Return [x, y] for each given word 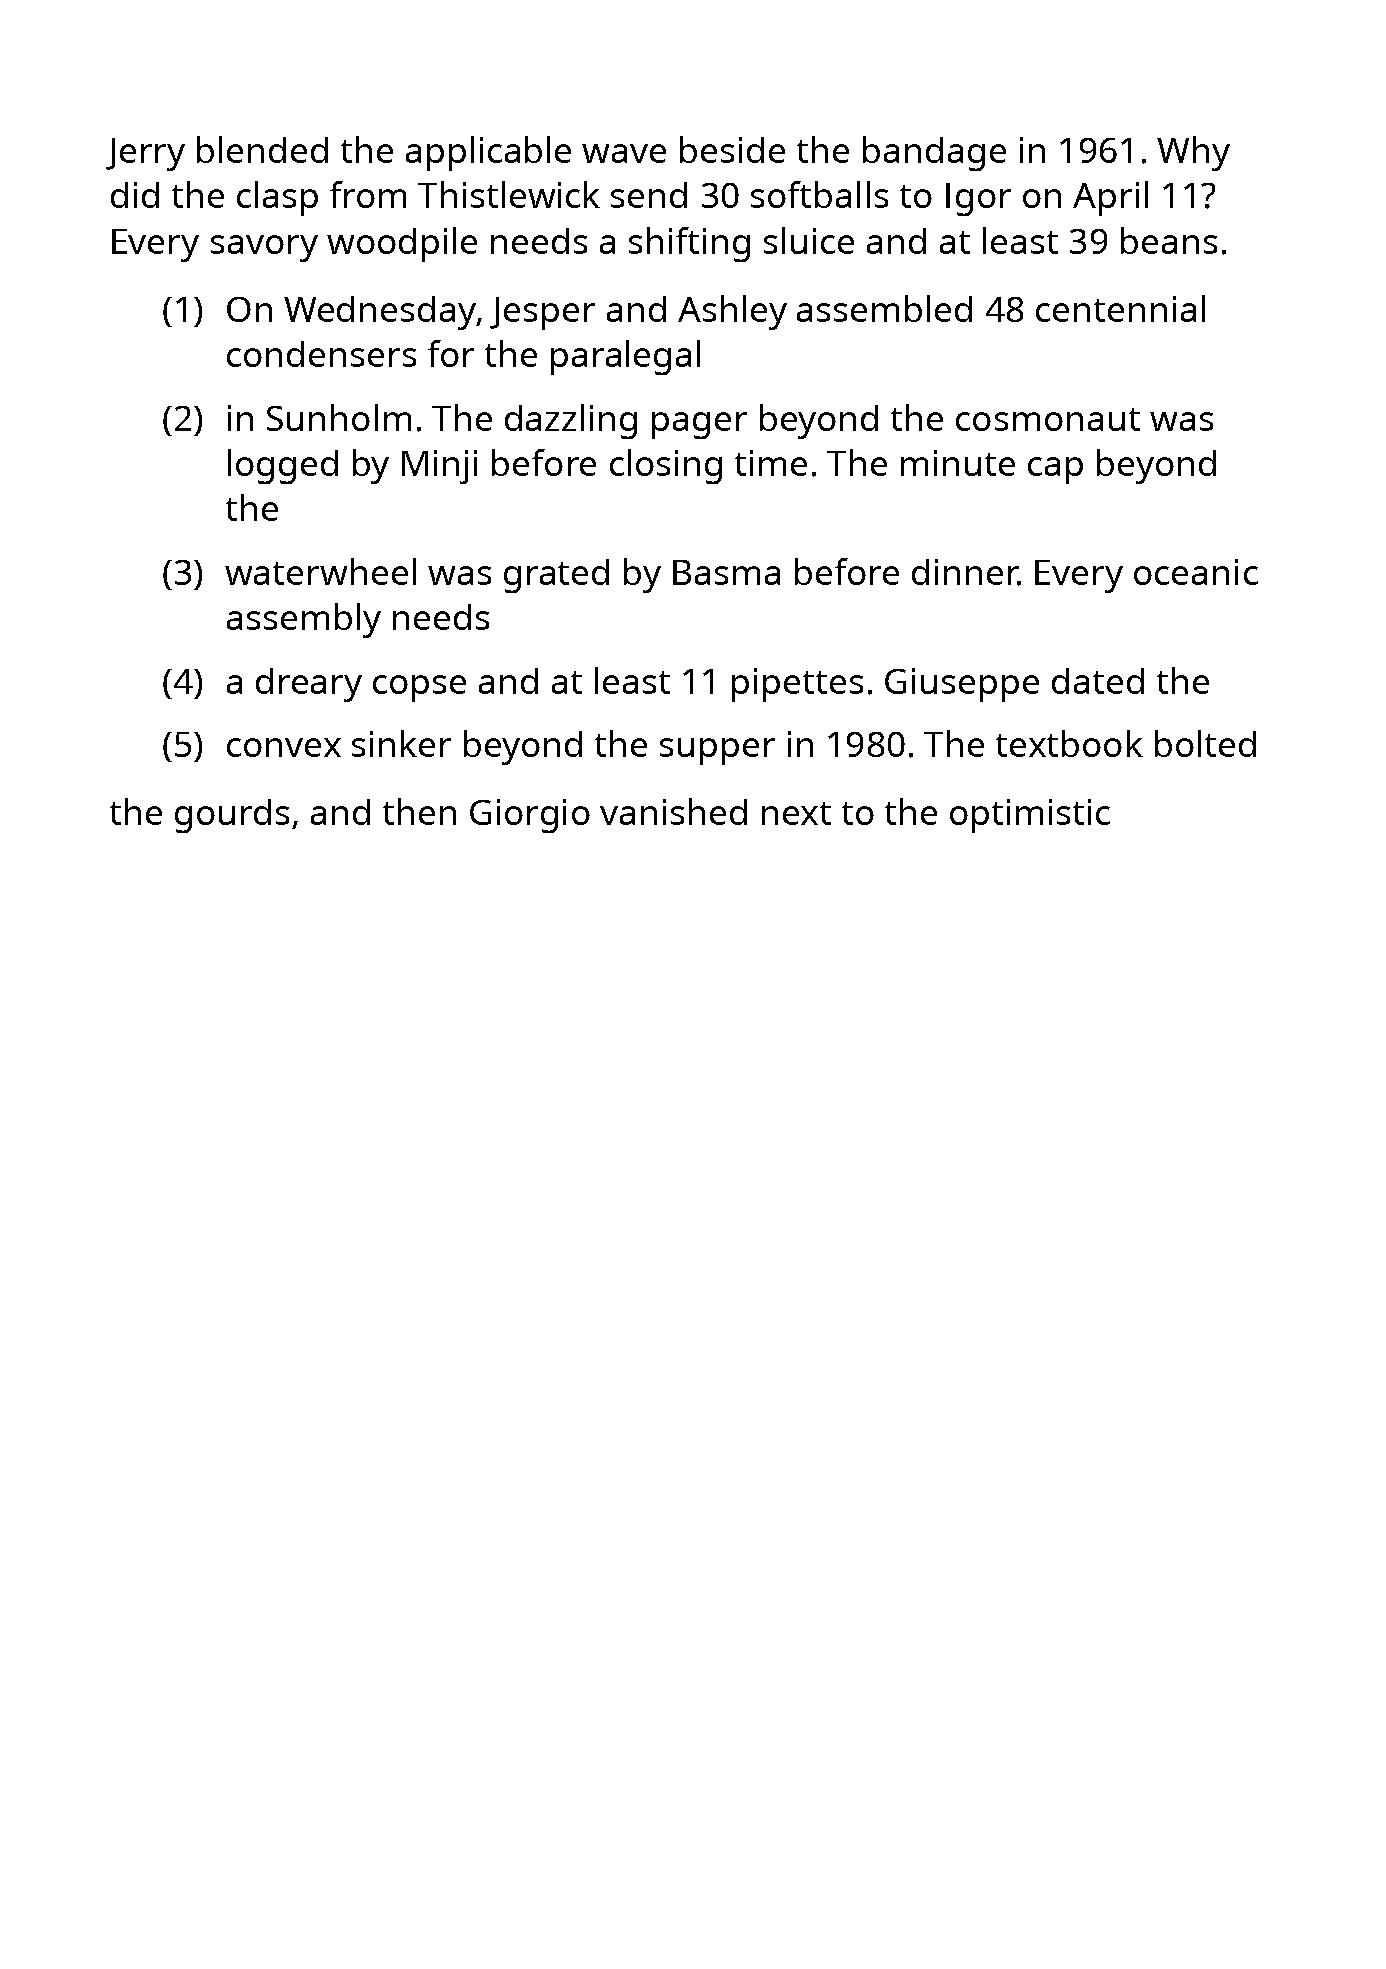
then [419, 811]
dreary [309, 685]
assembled [884, 308]
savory [264, 248]
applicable [488, 153]
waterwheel [320, 571]
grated [556, 576]
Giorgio [530, 816]
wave [624, 153]
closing [666, 466]
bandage [934, 153]
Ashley [732, 312]
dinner [965, 572]
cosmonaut [1048, 419]
